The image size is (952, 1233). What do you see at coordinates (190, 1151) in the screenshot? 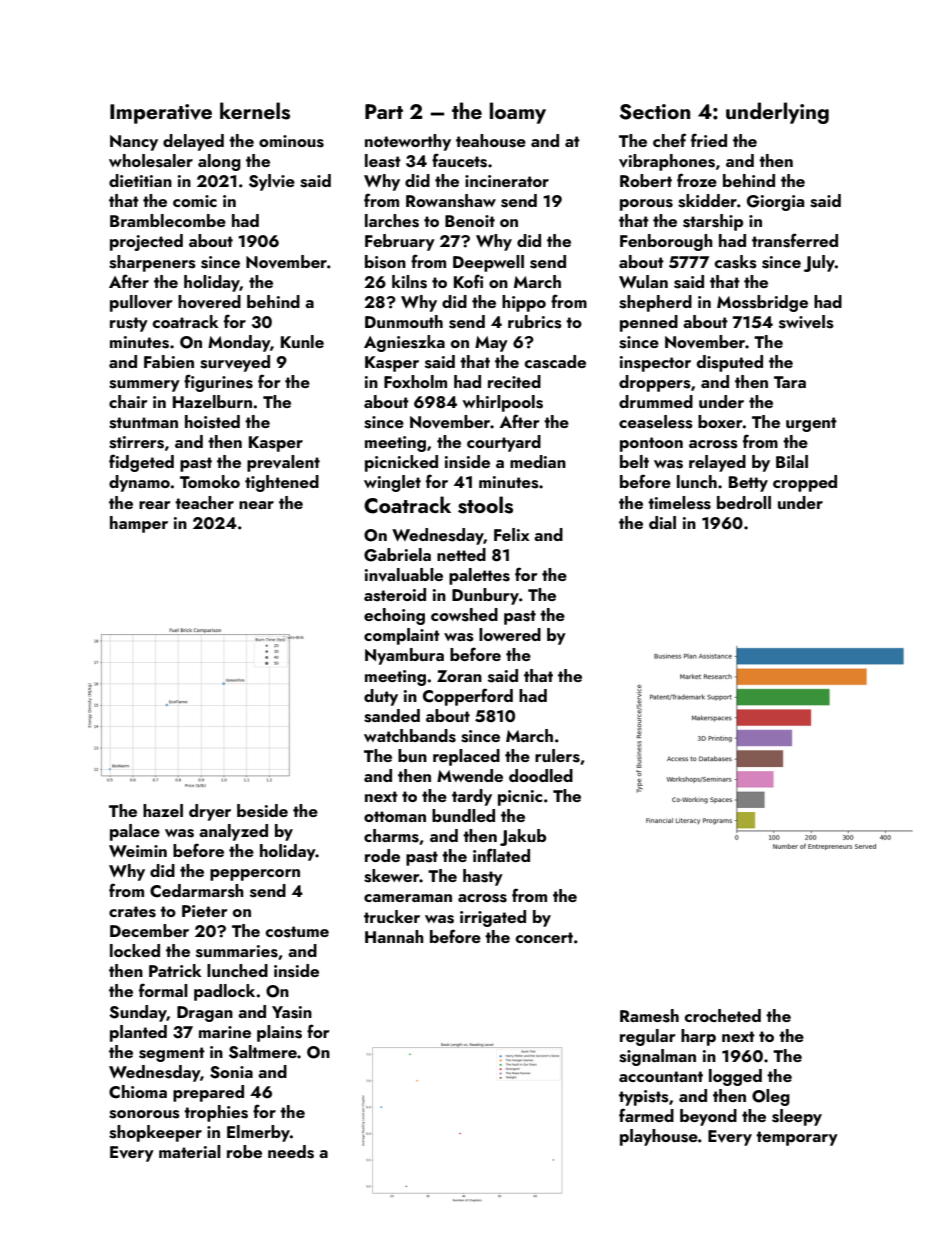
I see `material` at bounding box center [190, 1151].
